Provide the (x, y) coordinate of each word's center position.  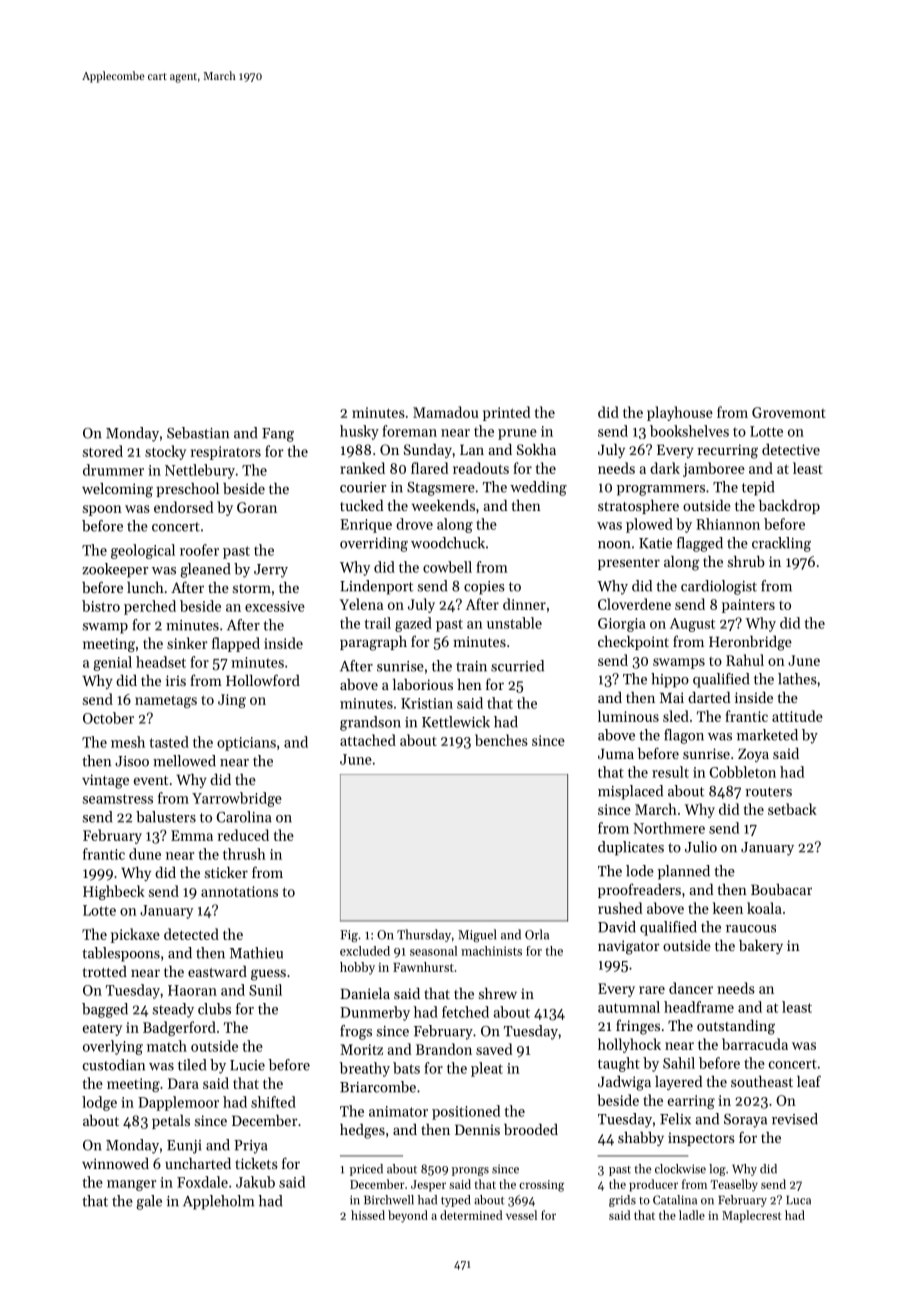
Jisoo (132, 761)
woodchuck (448, 543)
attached (368, 740)
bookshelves (689, 431)
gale (149, 1202)
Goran (257, 507)
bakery (761, 947)
